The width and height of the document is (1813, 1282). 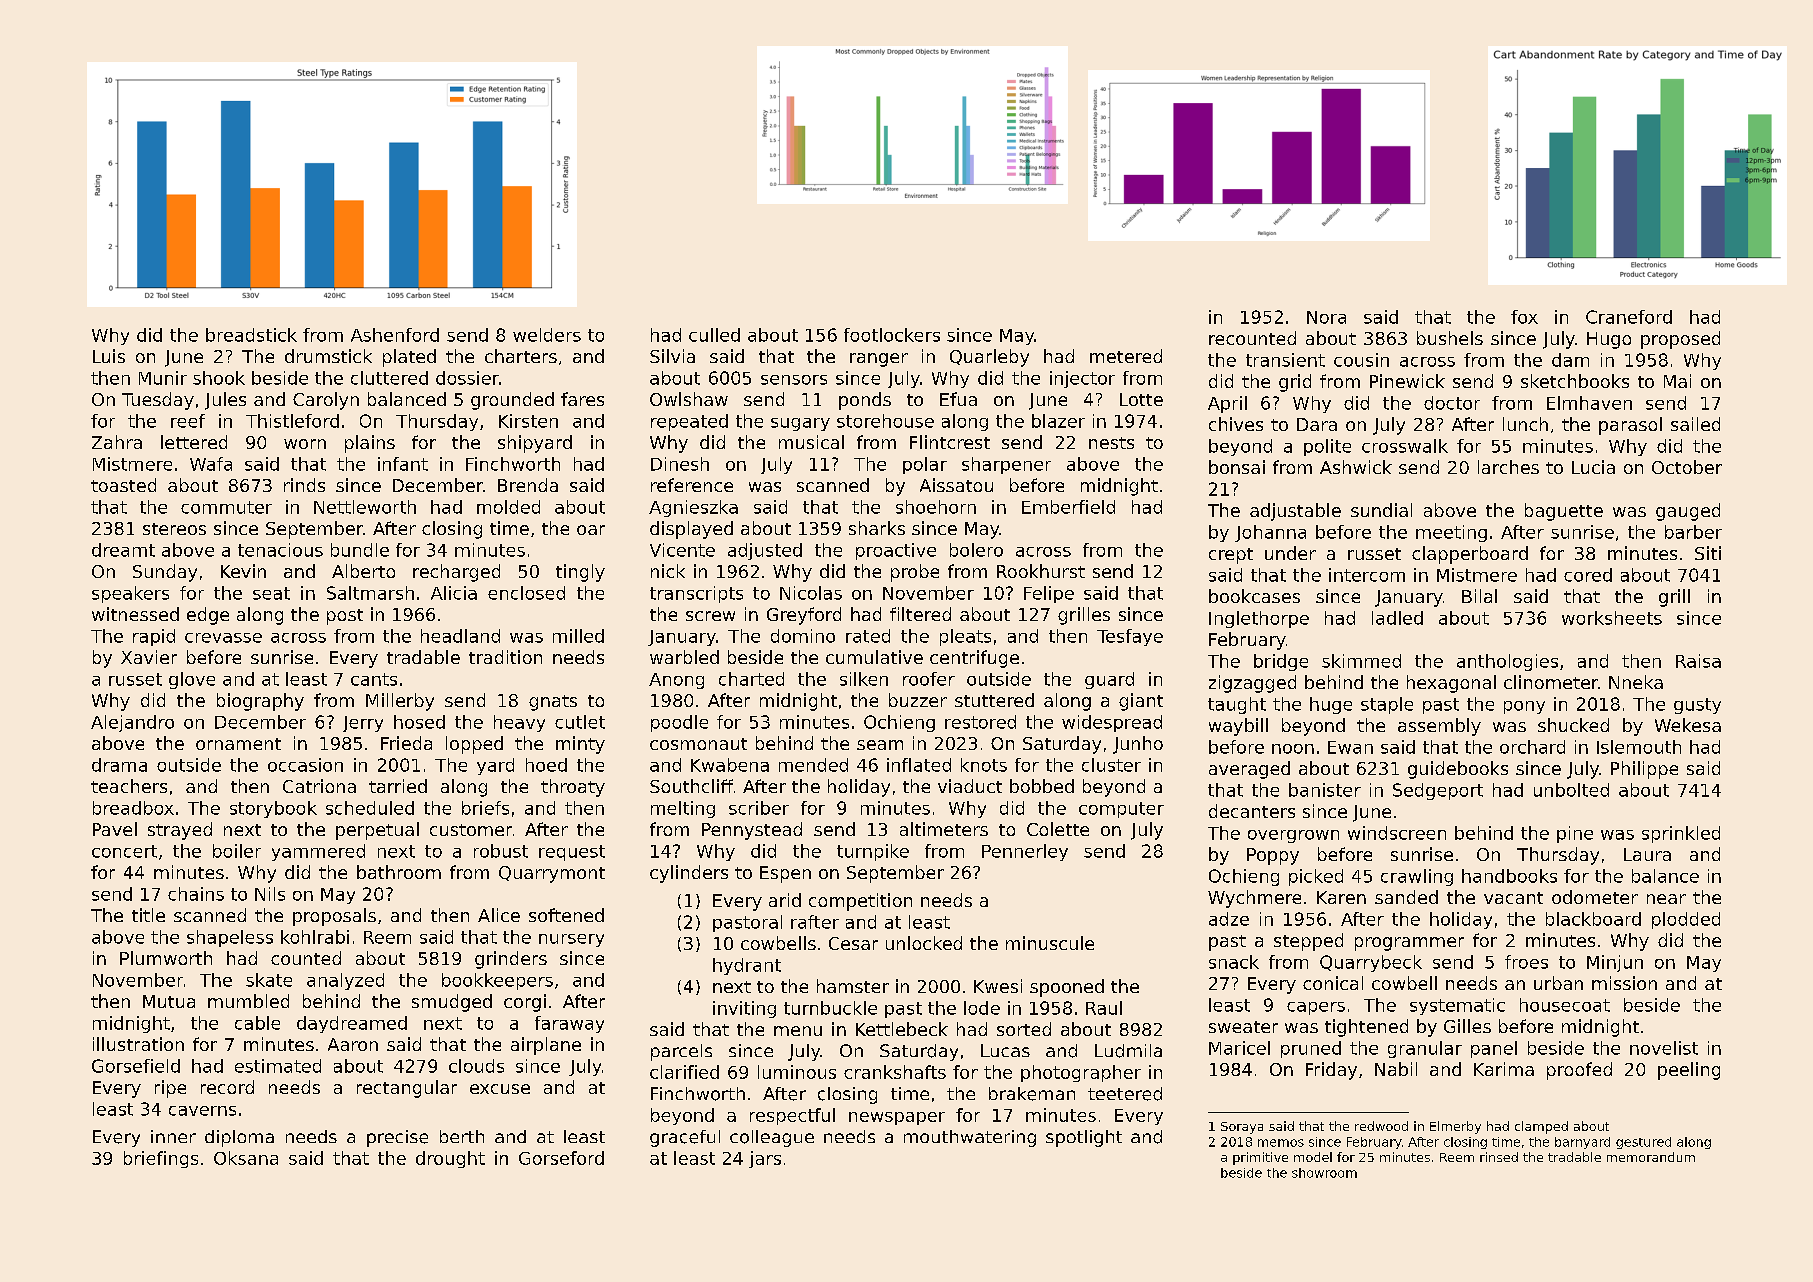 What do you see at coordinates (403, 464) in the document?
I see `infant` at bounding box center [403, 464].
